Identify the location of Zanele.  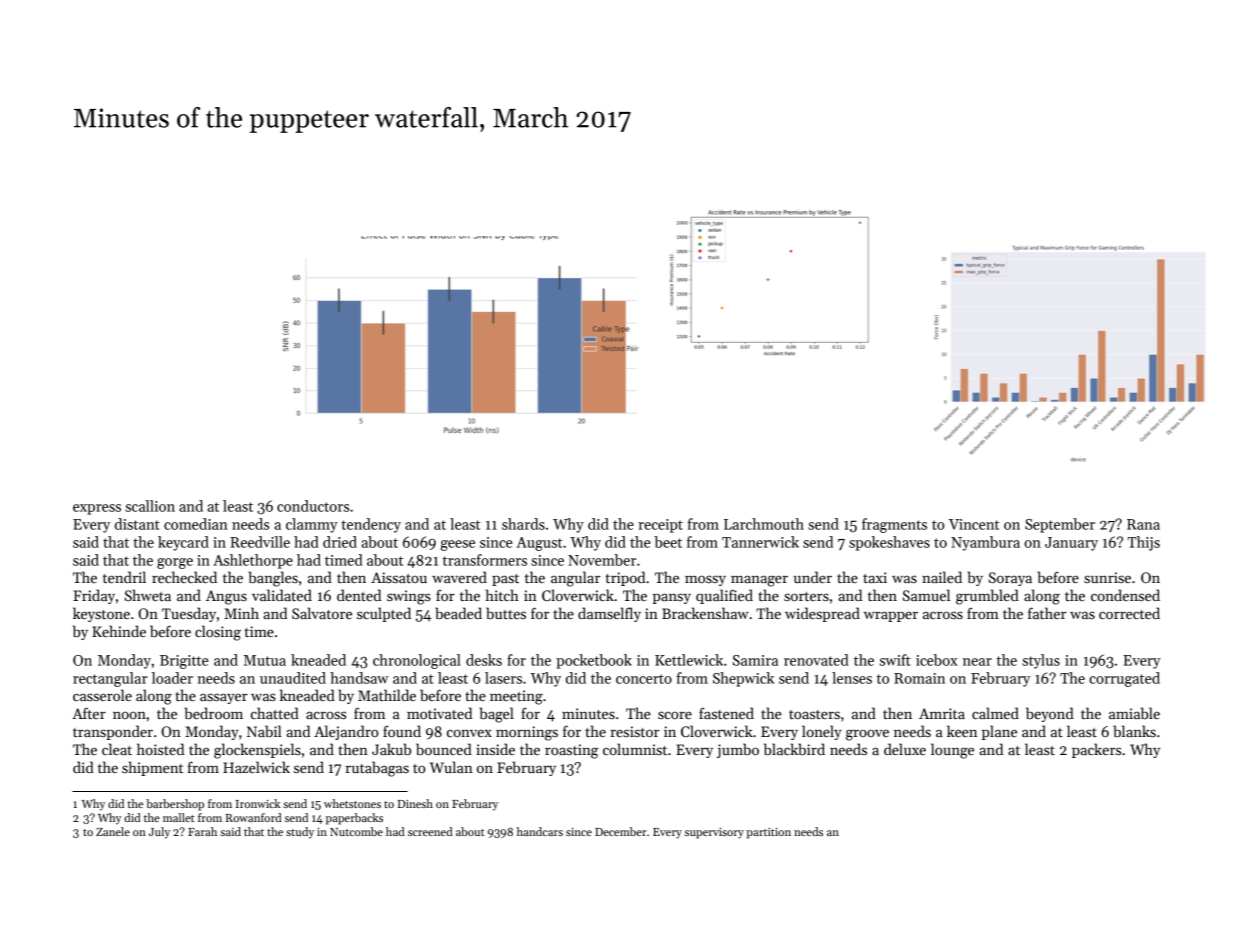
(113, 831).
